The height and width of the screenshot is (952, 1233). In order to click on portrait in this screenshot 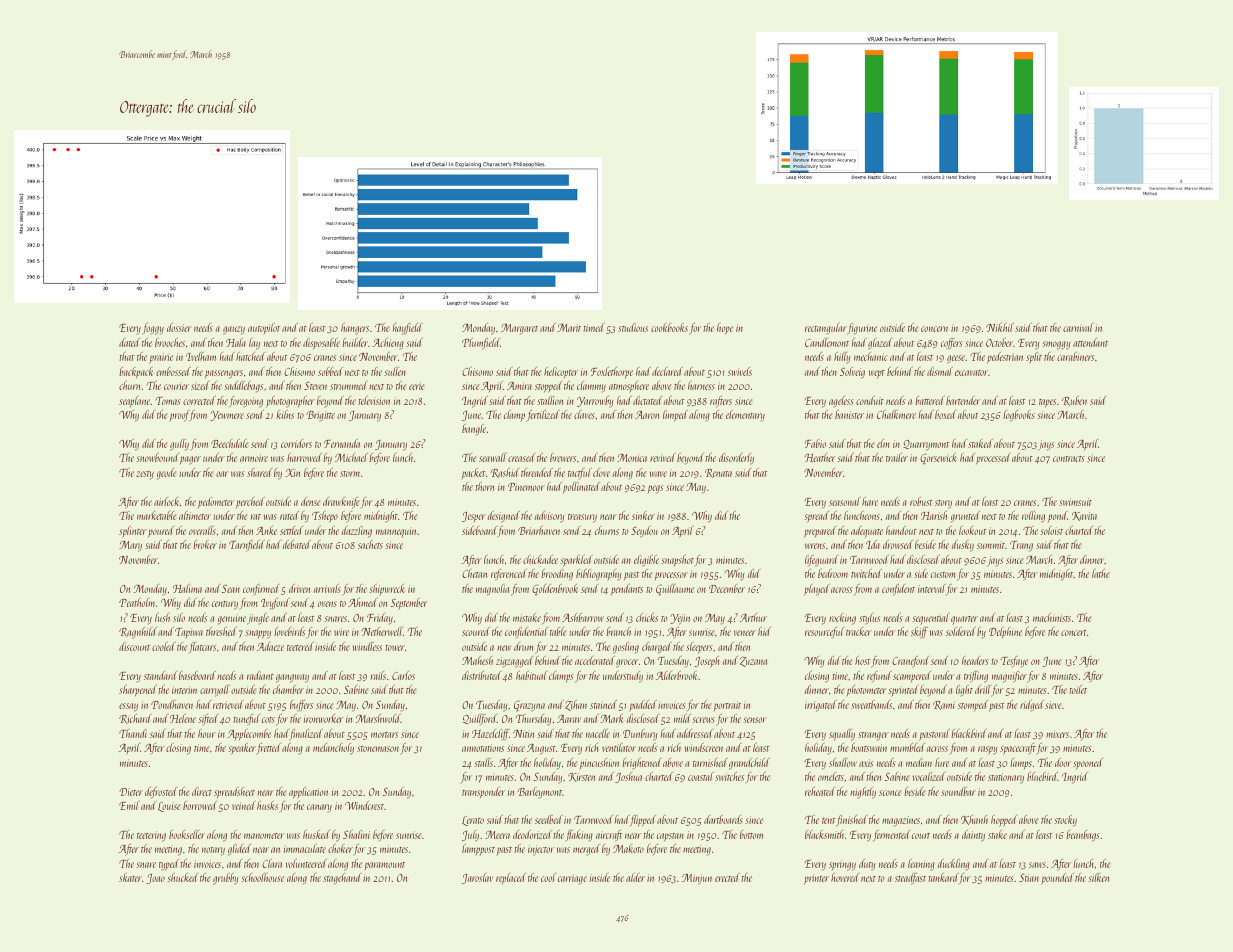, I will do `click(727, 706)`.
